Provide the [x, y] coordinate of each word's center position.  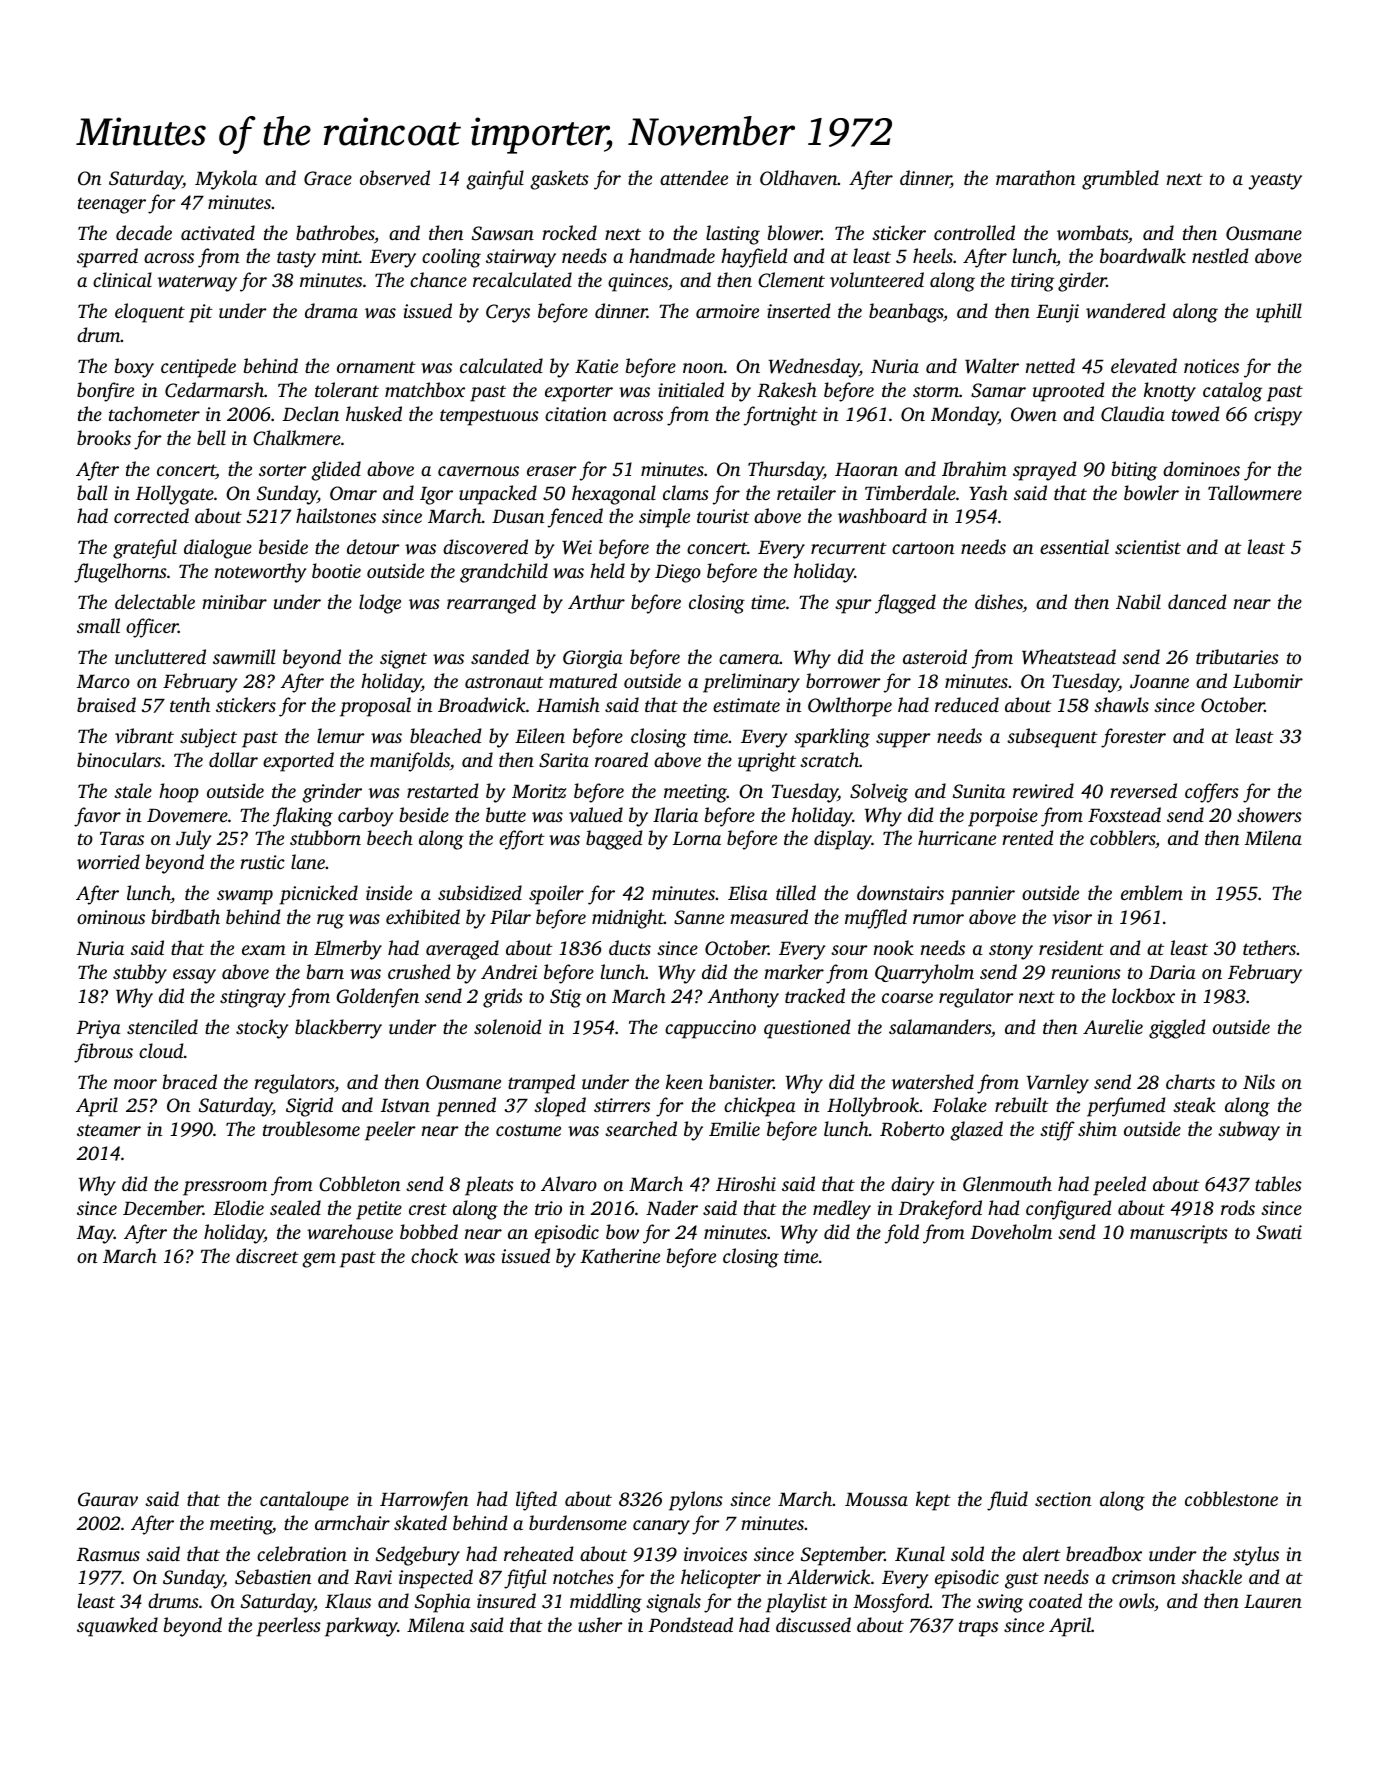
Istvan [405, 1105]
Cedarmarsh [214, 390]
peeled [1119, 1186]
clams [686, 492]
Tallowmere [1255, 492]
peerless [288, 1627]
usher [600, 1624]
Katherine [620, 1256]
